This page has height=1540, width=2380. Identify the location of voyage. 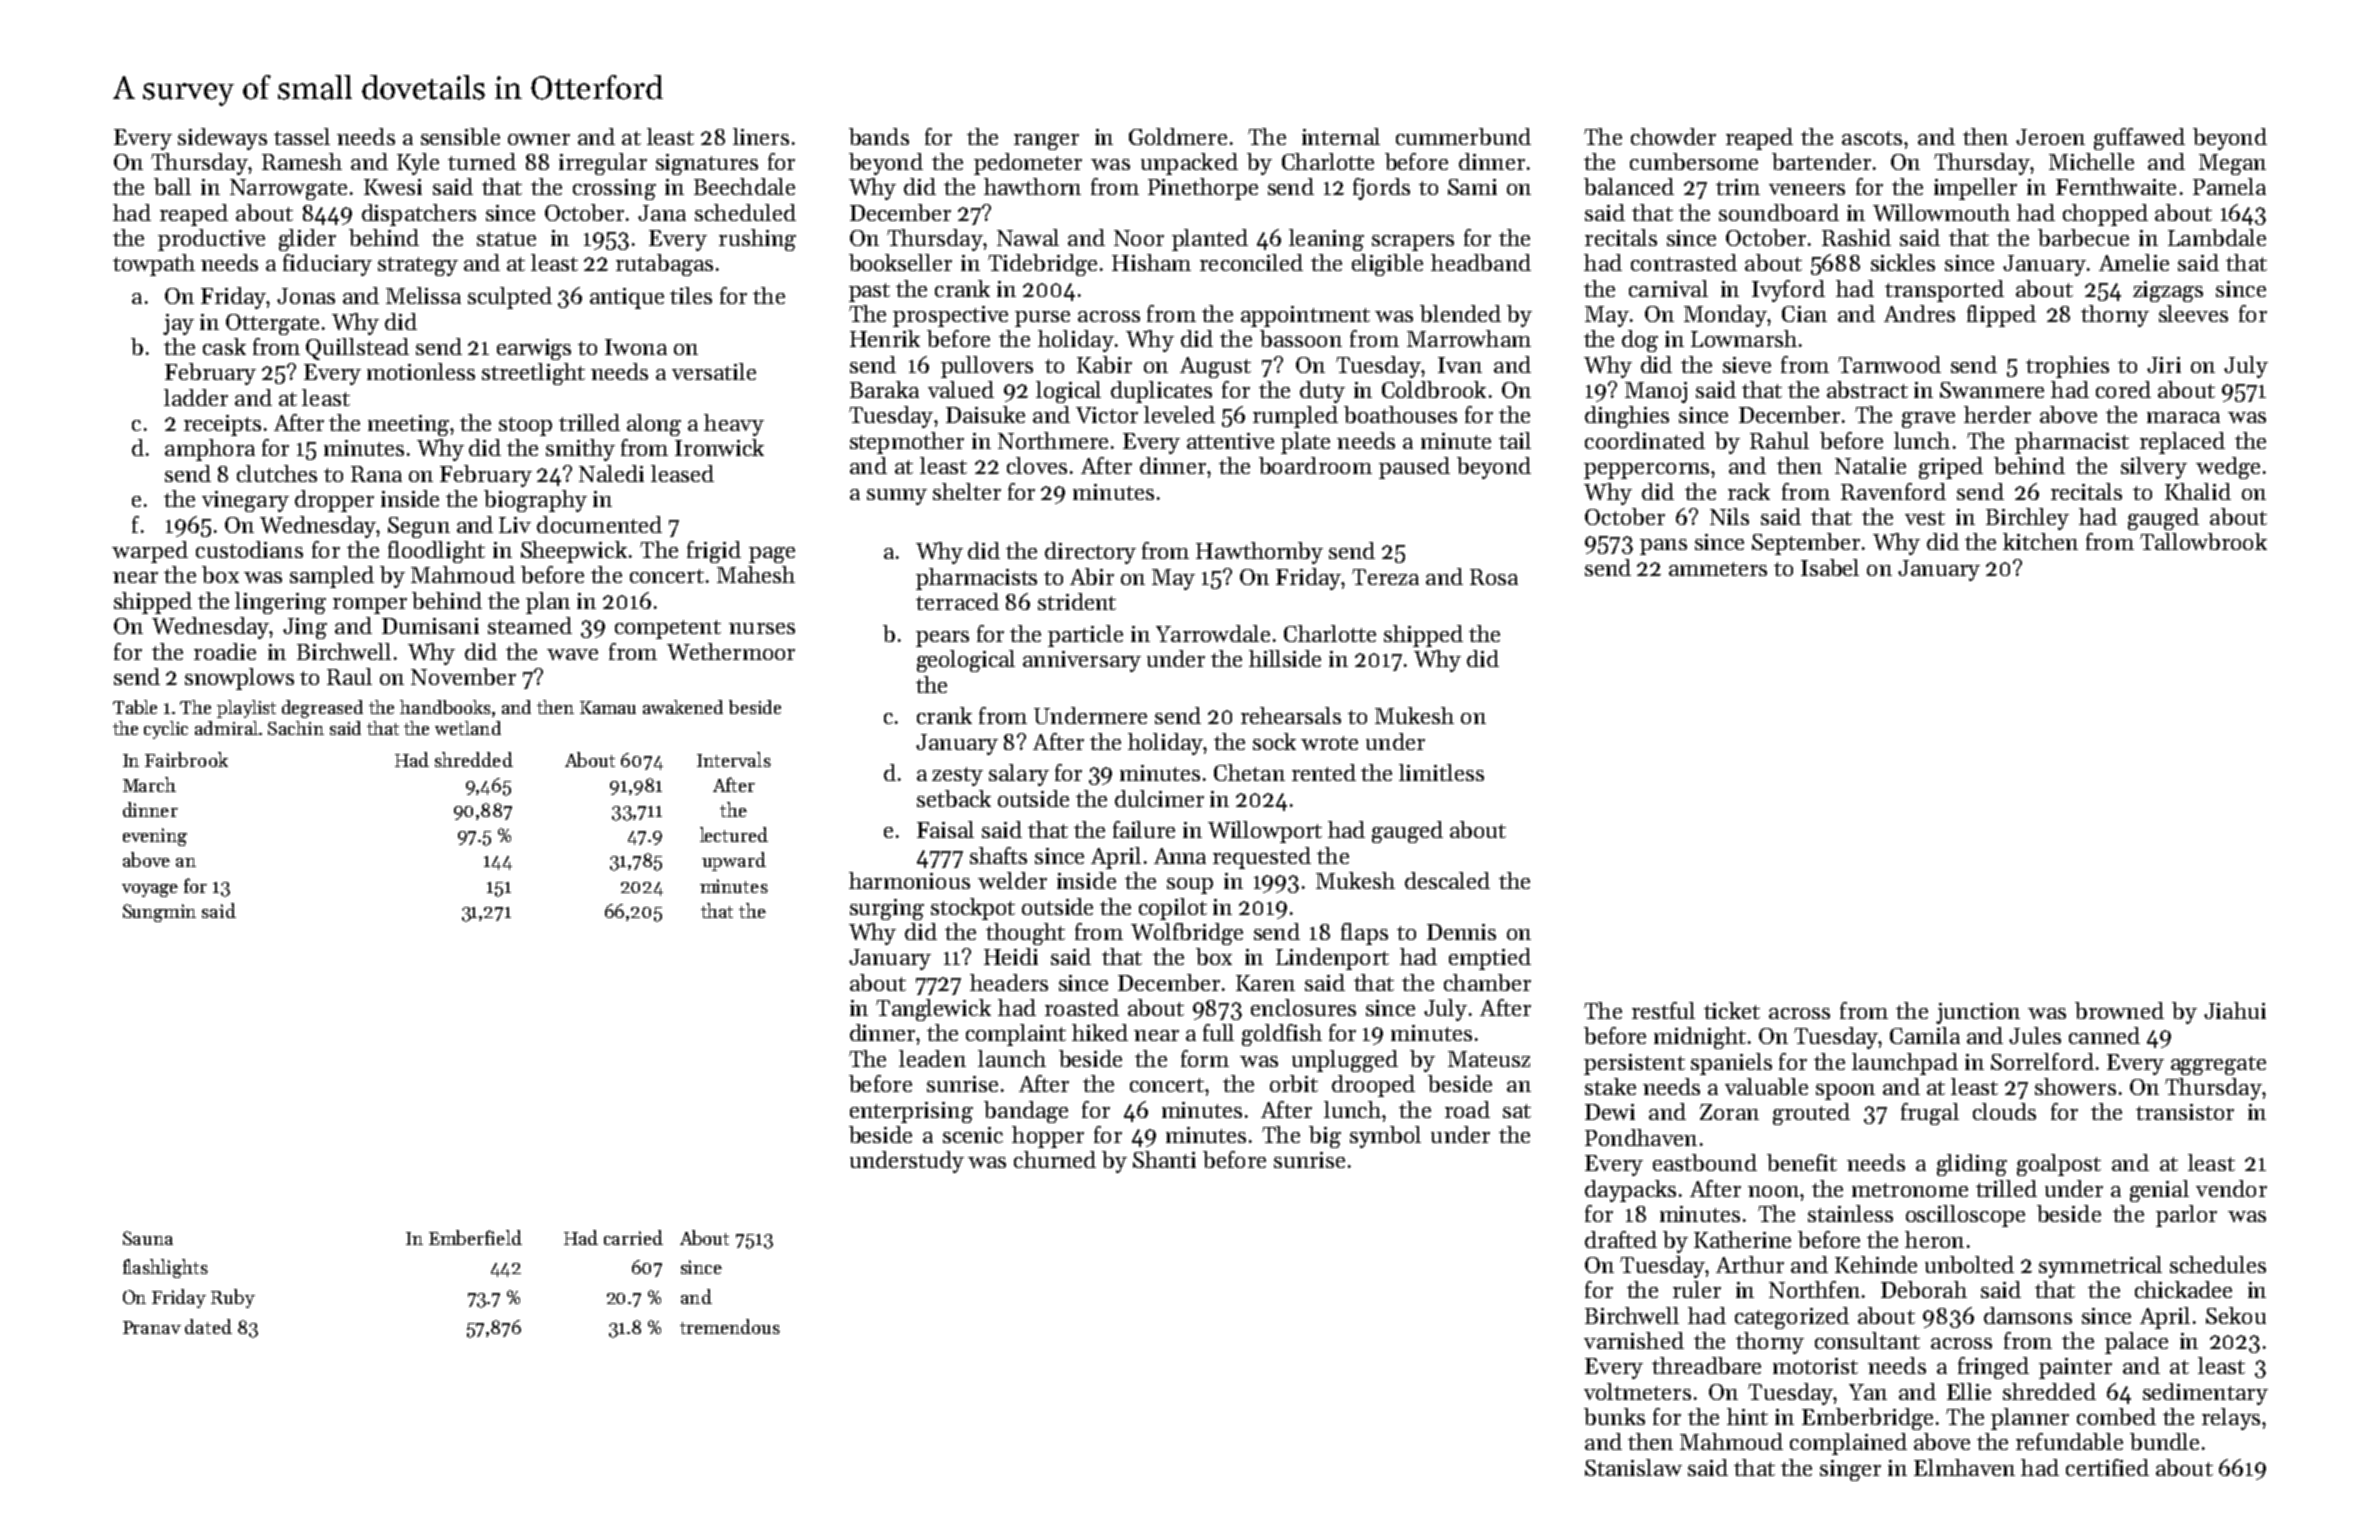
(150, 890).
